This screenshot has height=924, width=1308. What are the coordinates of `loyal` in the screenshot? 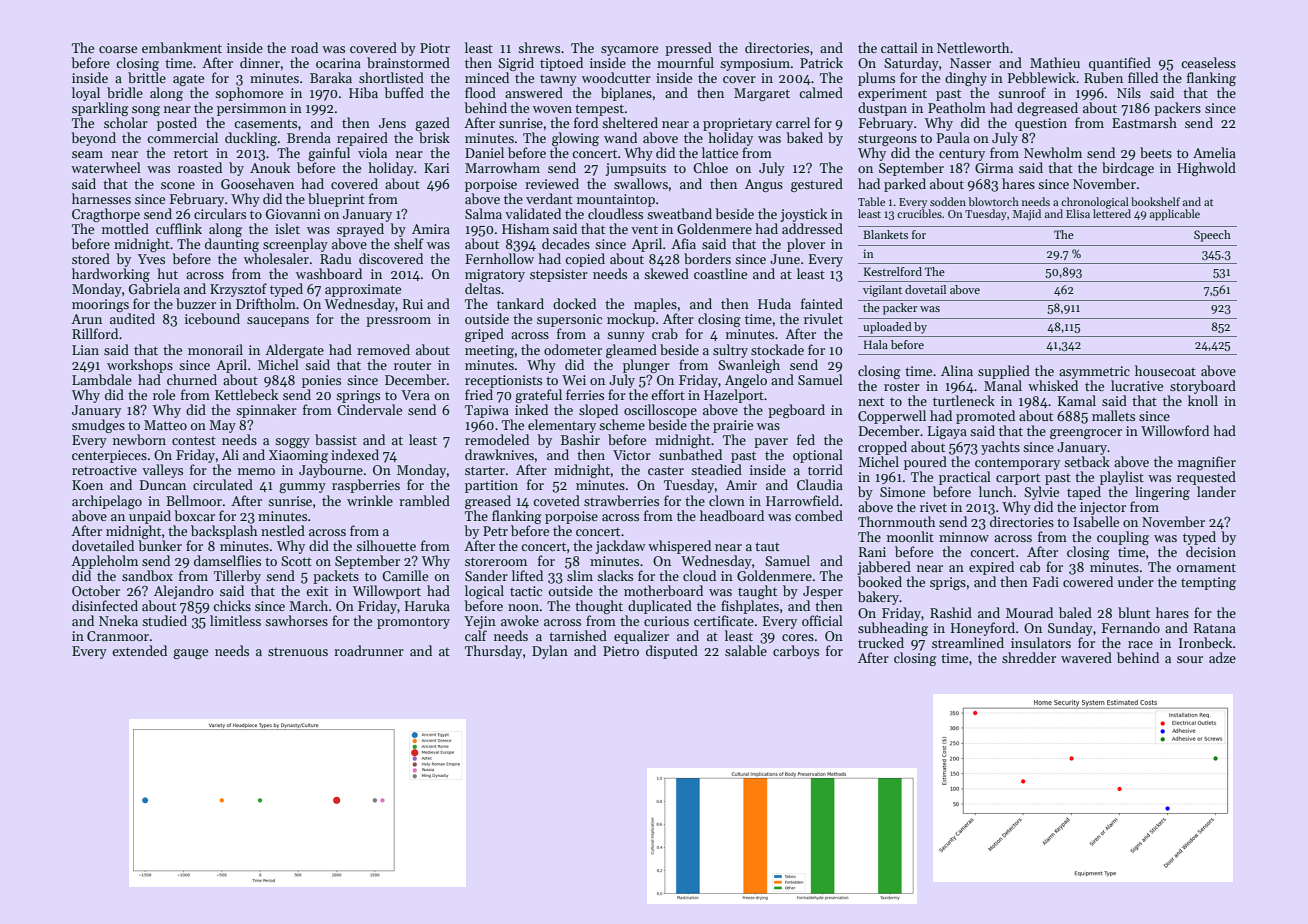 It's located at (86, 94).
